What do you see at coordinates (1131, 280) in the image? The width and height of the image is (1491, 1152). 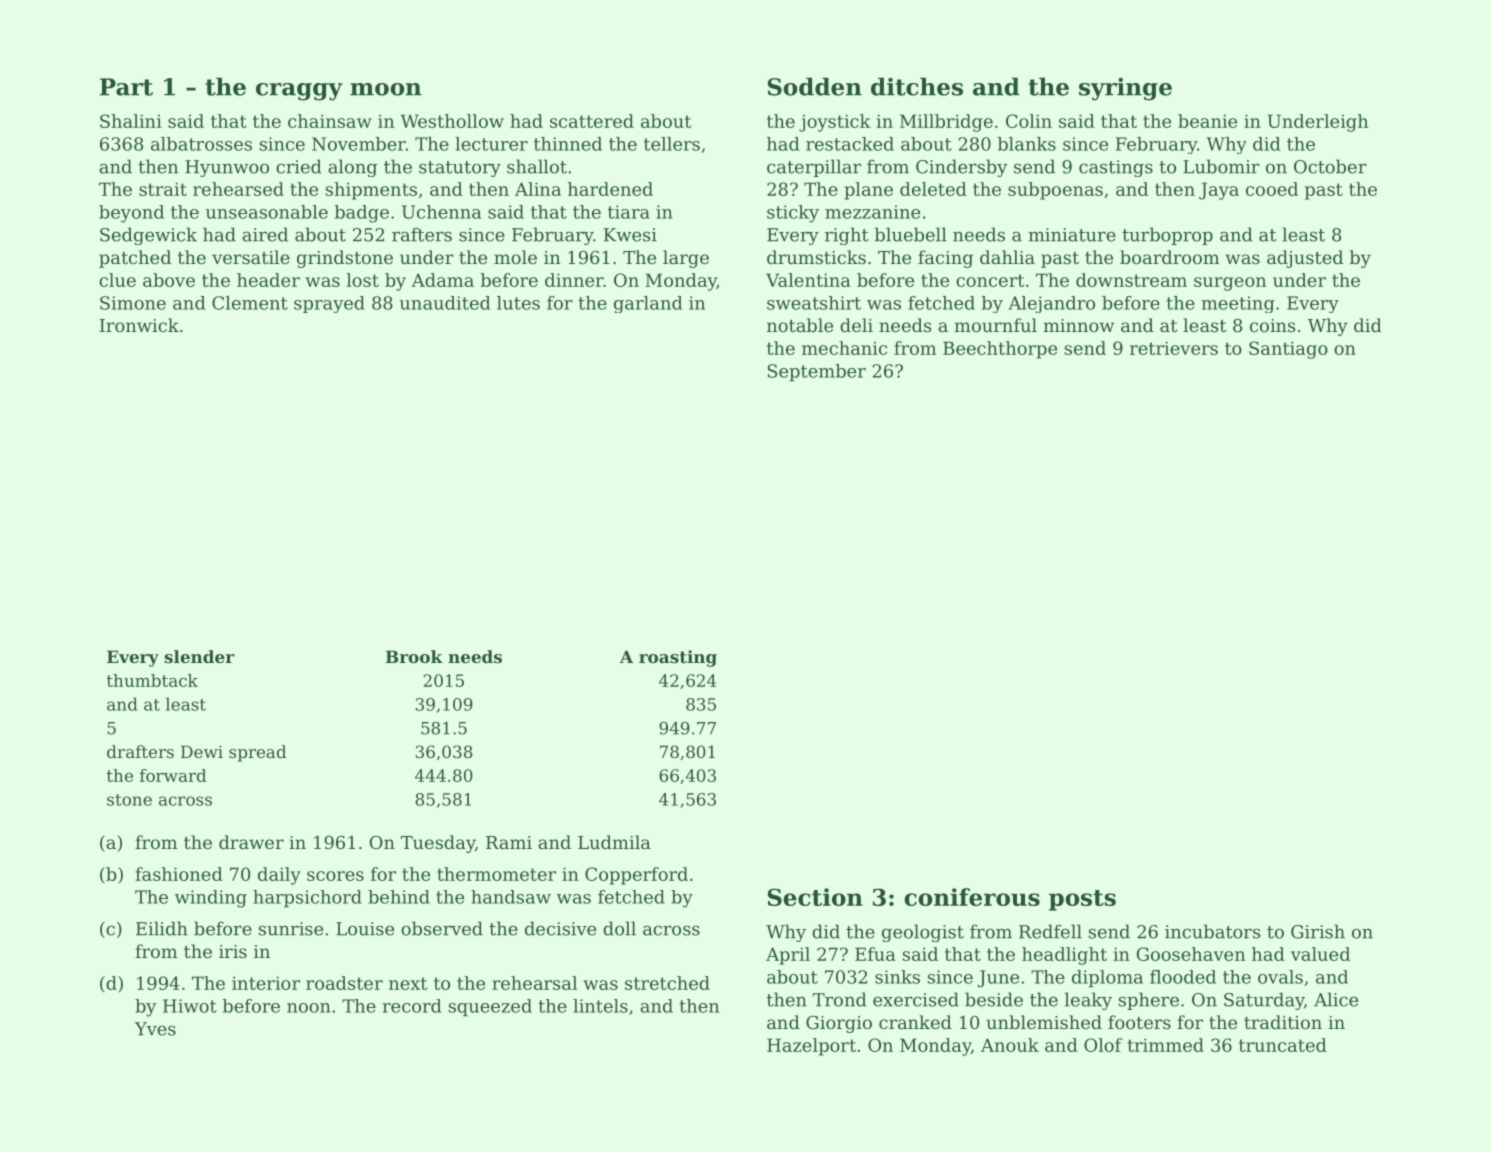 I see `downstream` at bounding box center [1131, 280].
